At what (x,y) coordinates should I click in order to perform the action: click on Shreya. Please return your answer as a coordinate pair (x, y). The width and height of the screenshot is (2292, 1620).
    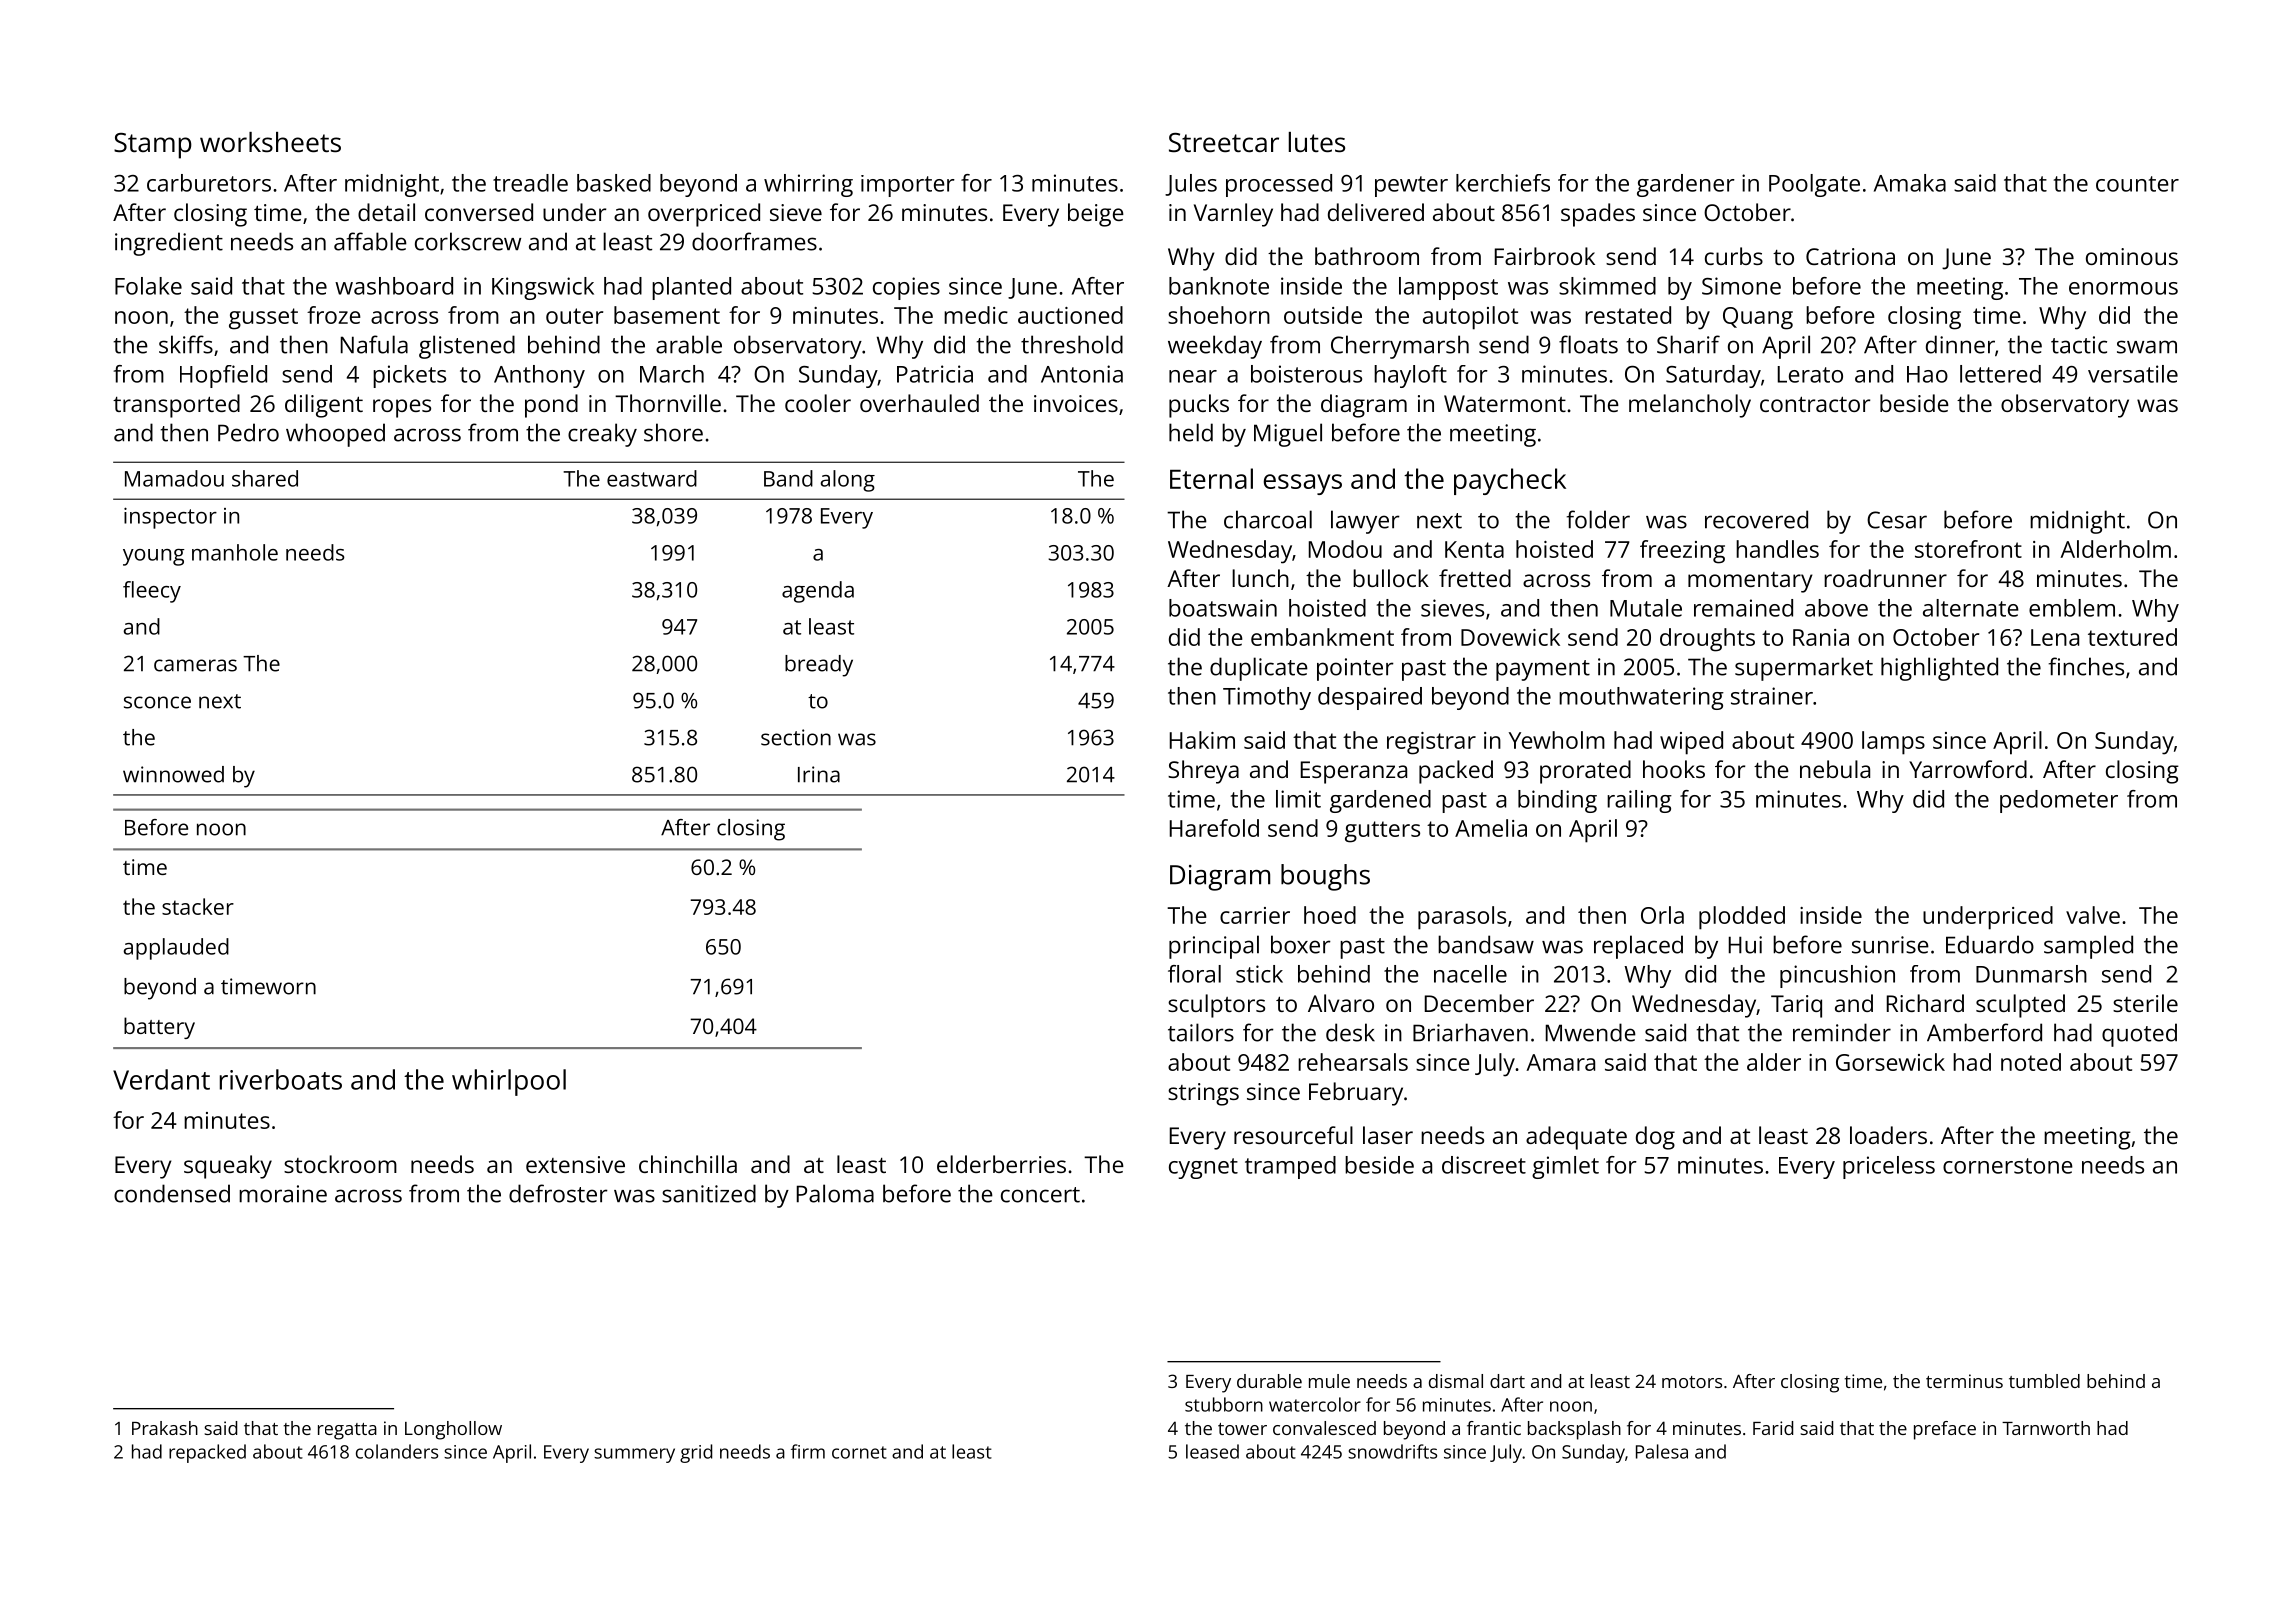
    Looking at the image, I should click on (1203, 772).
